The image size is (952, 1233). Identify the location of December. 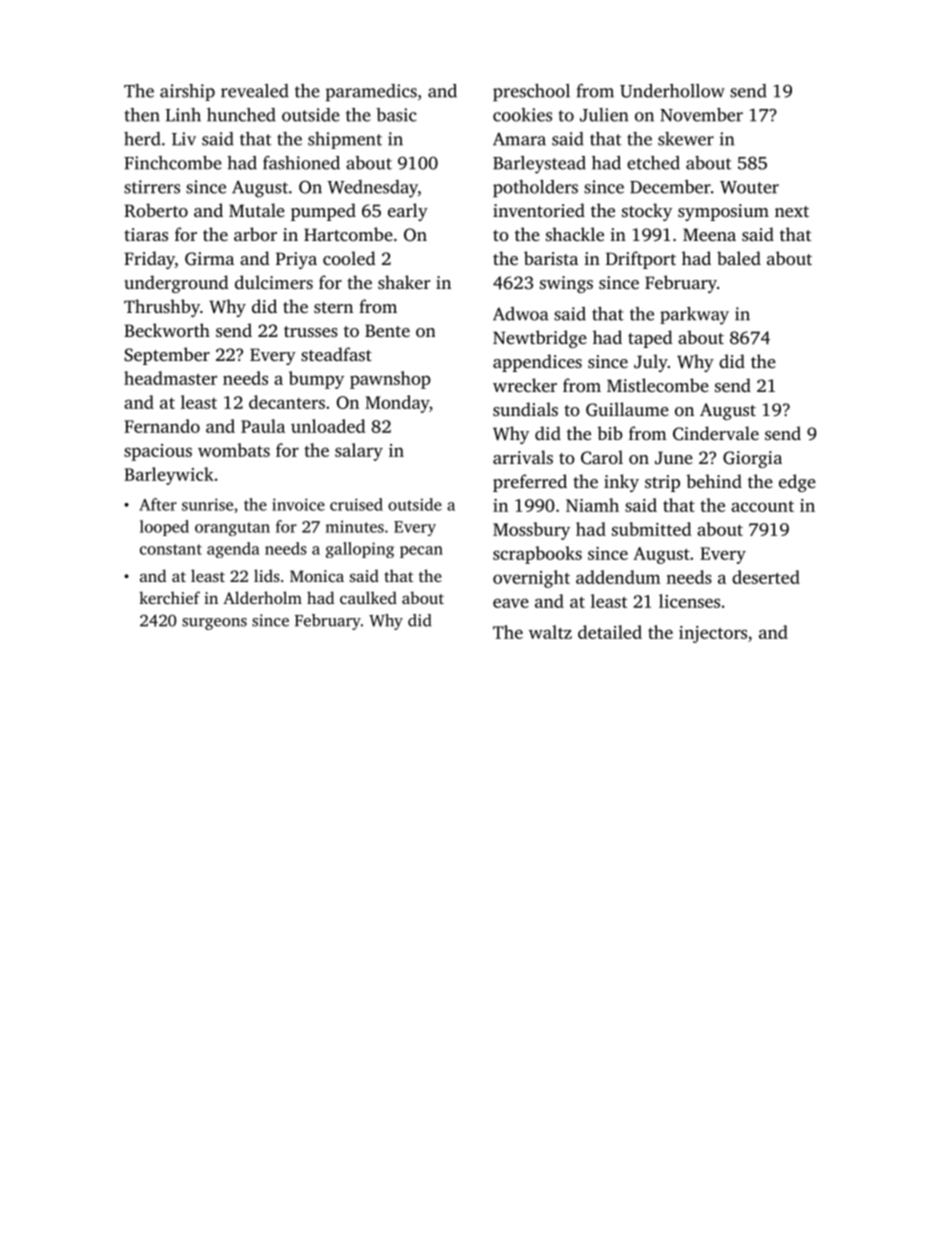
(670, 187).
